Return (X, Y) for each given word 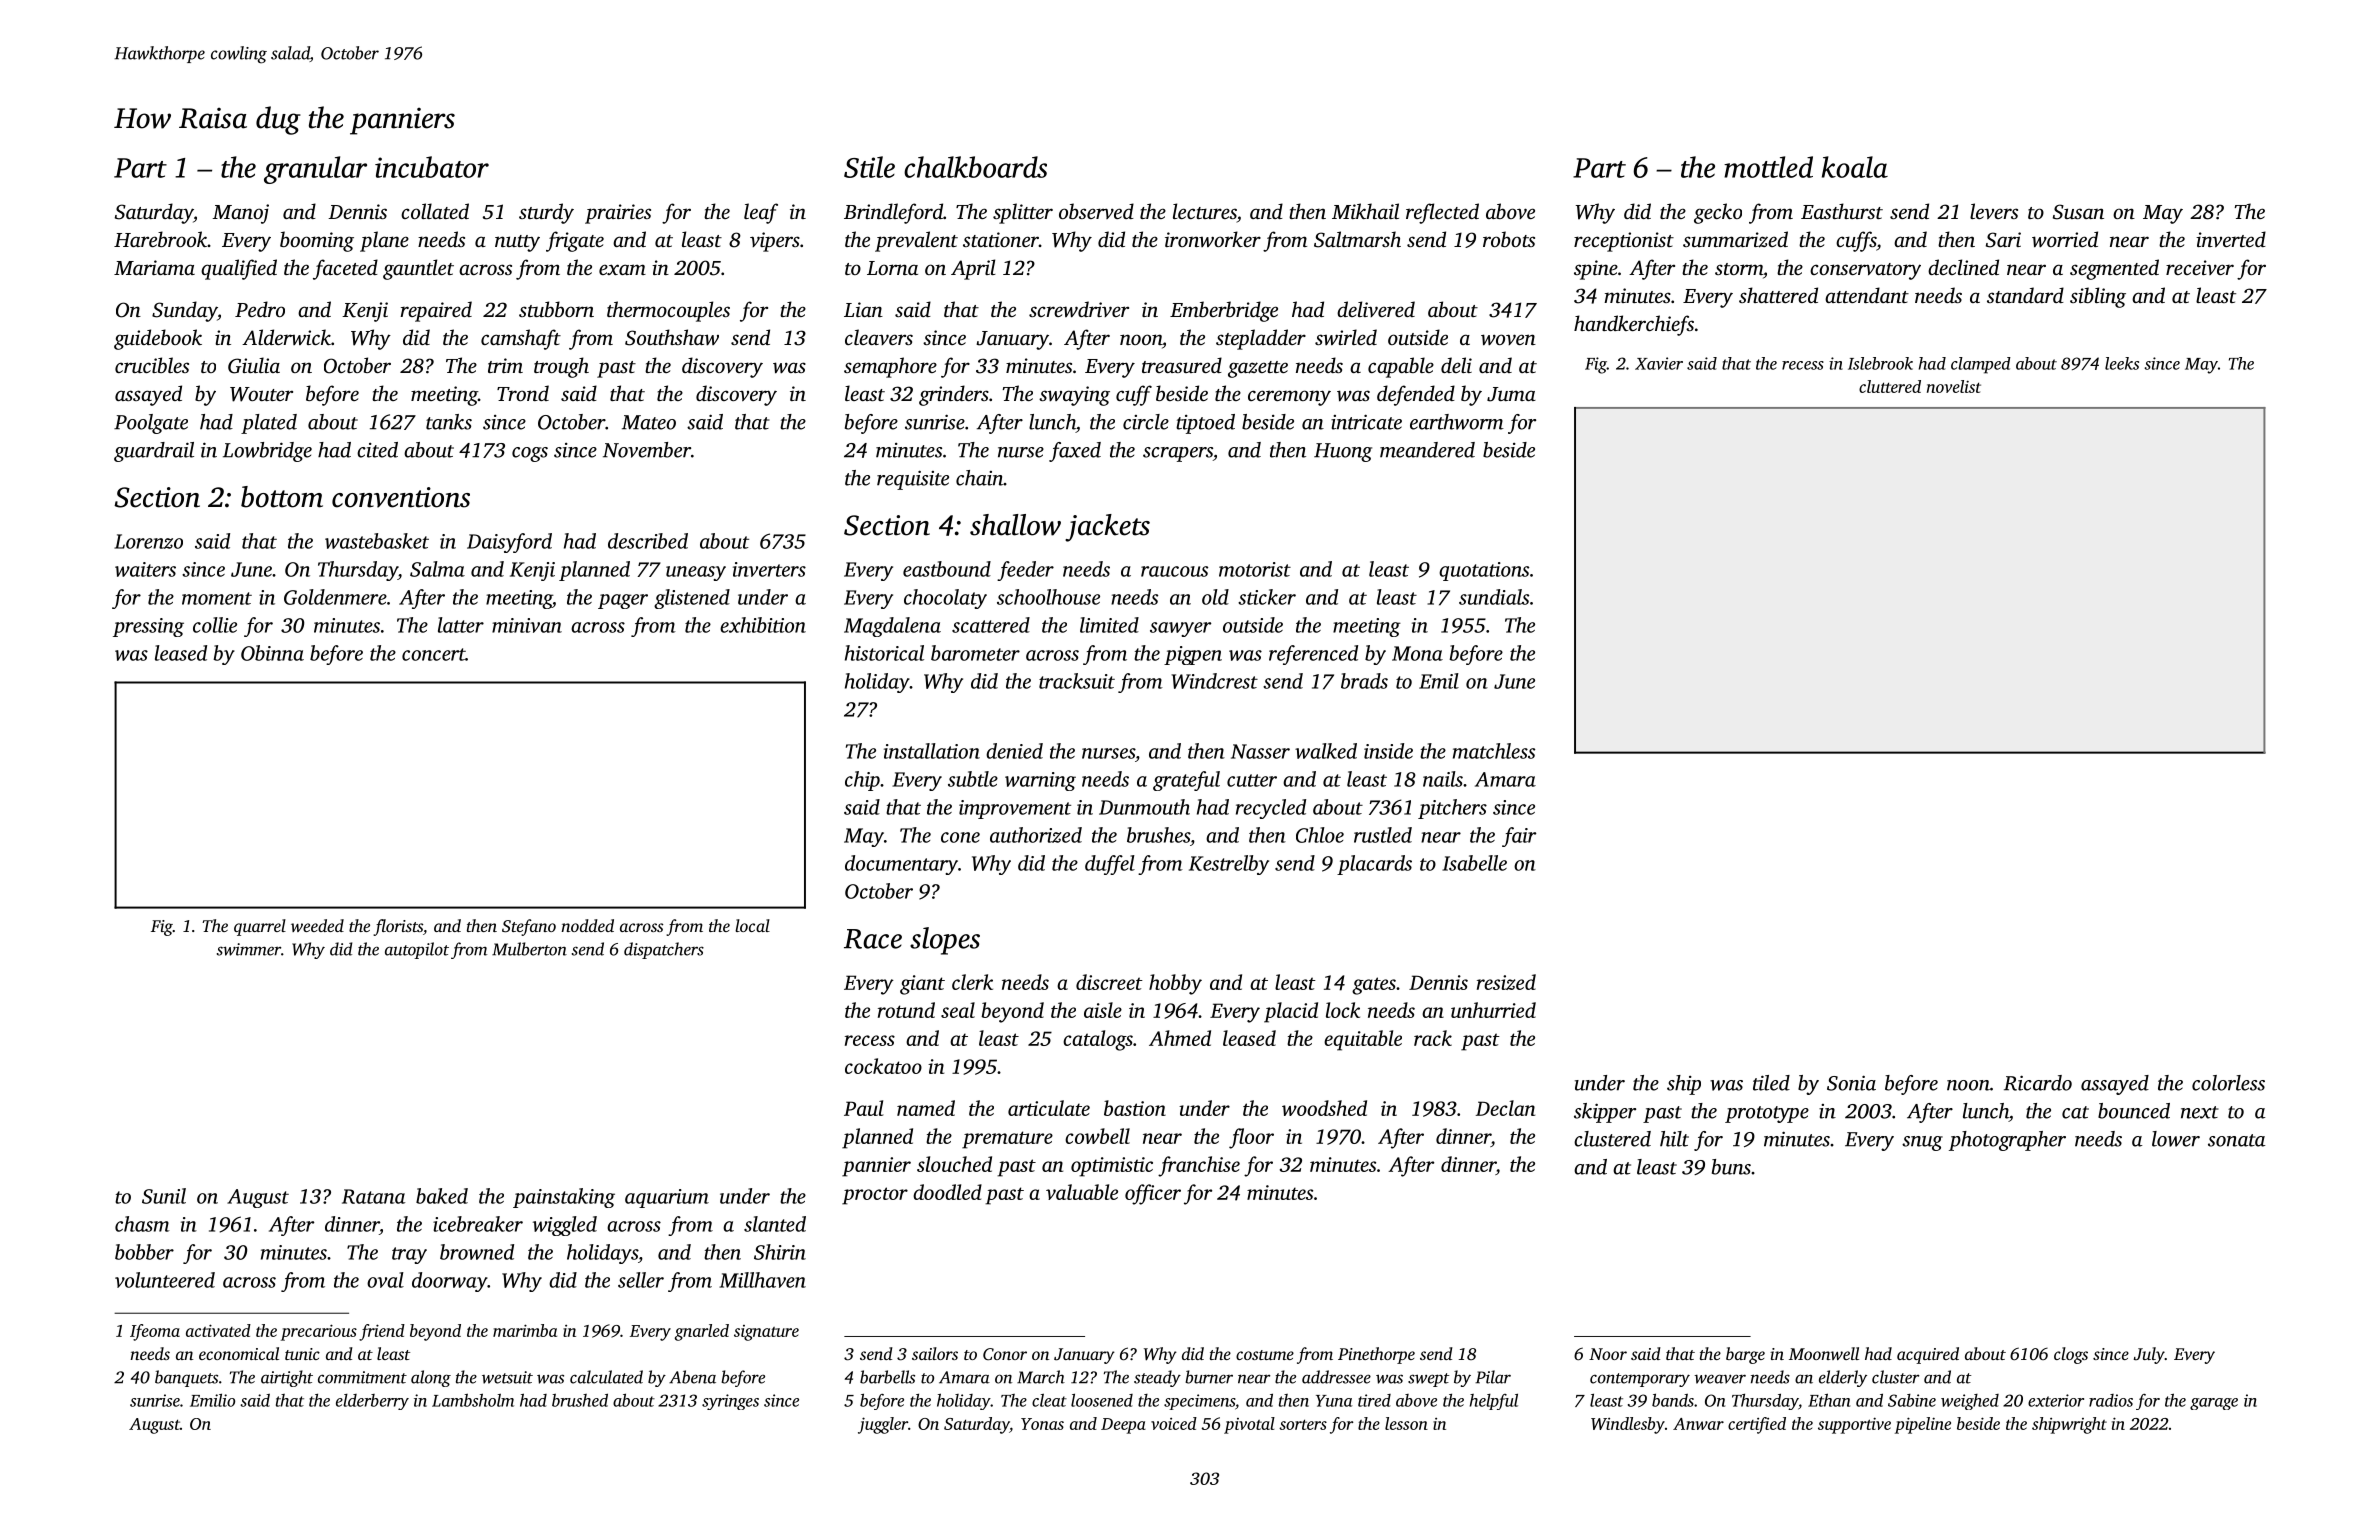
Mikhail (1365, 211)
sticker (1267, 597)
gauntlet (418, 269)
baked (442, 1196)
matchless (1494, 751)
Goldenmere (335, 597)
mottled (1768, 167)
